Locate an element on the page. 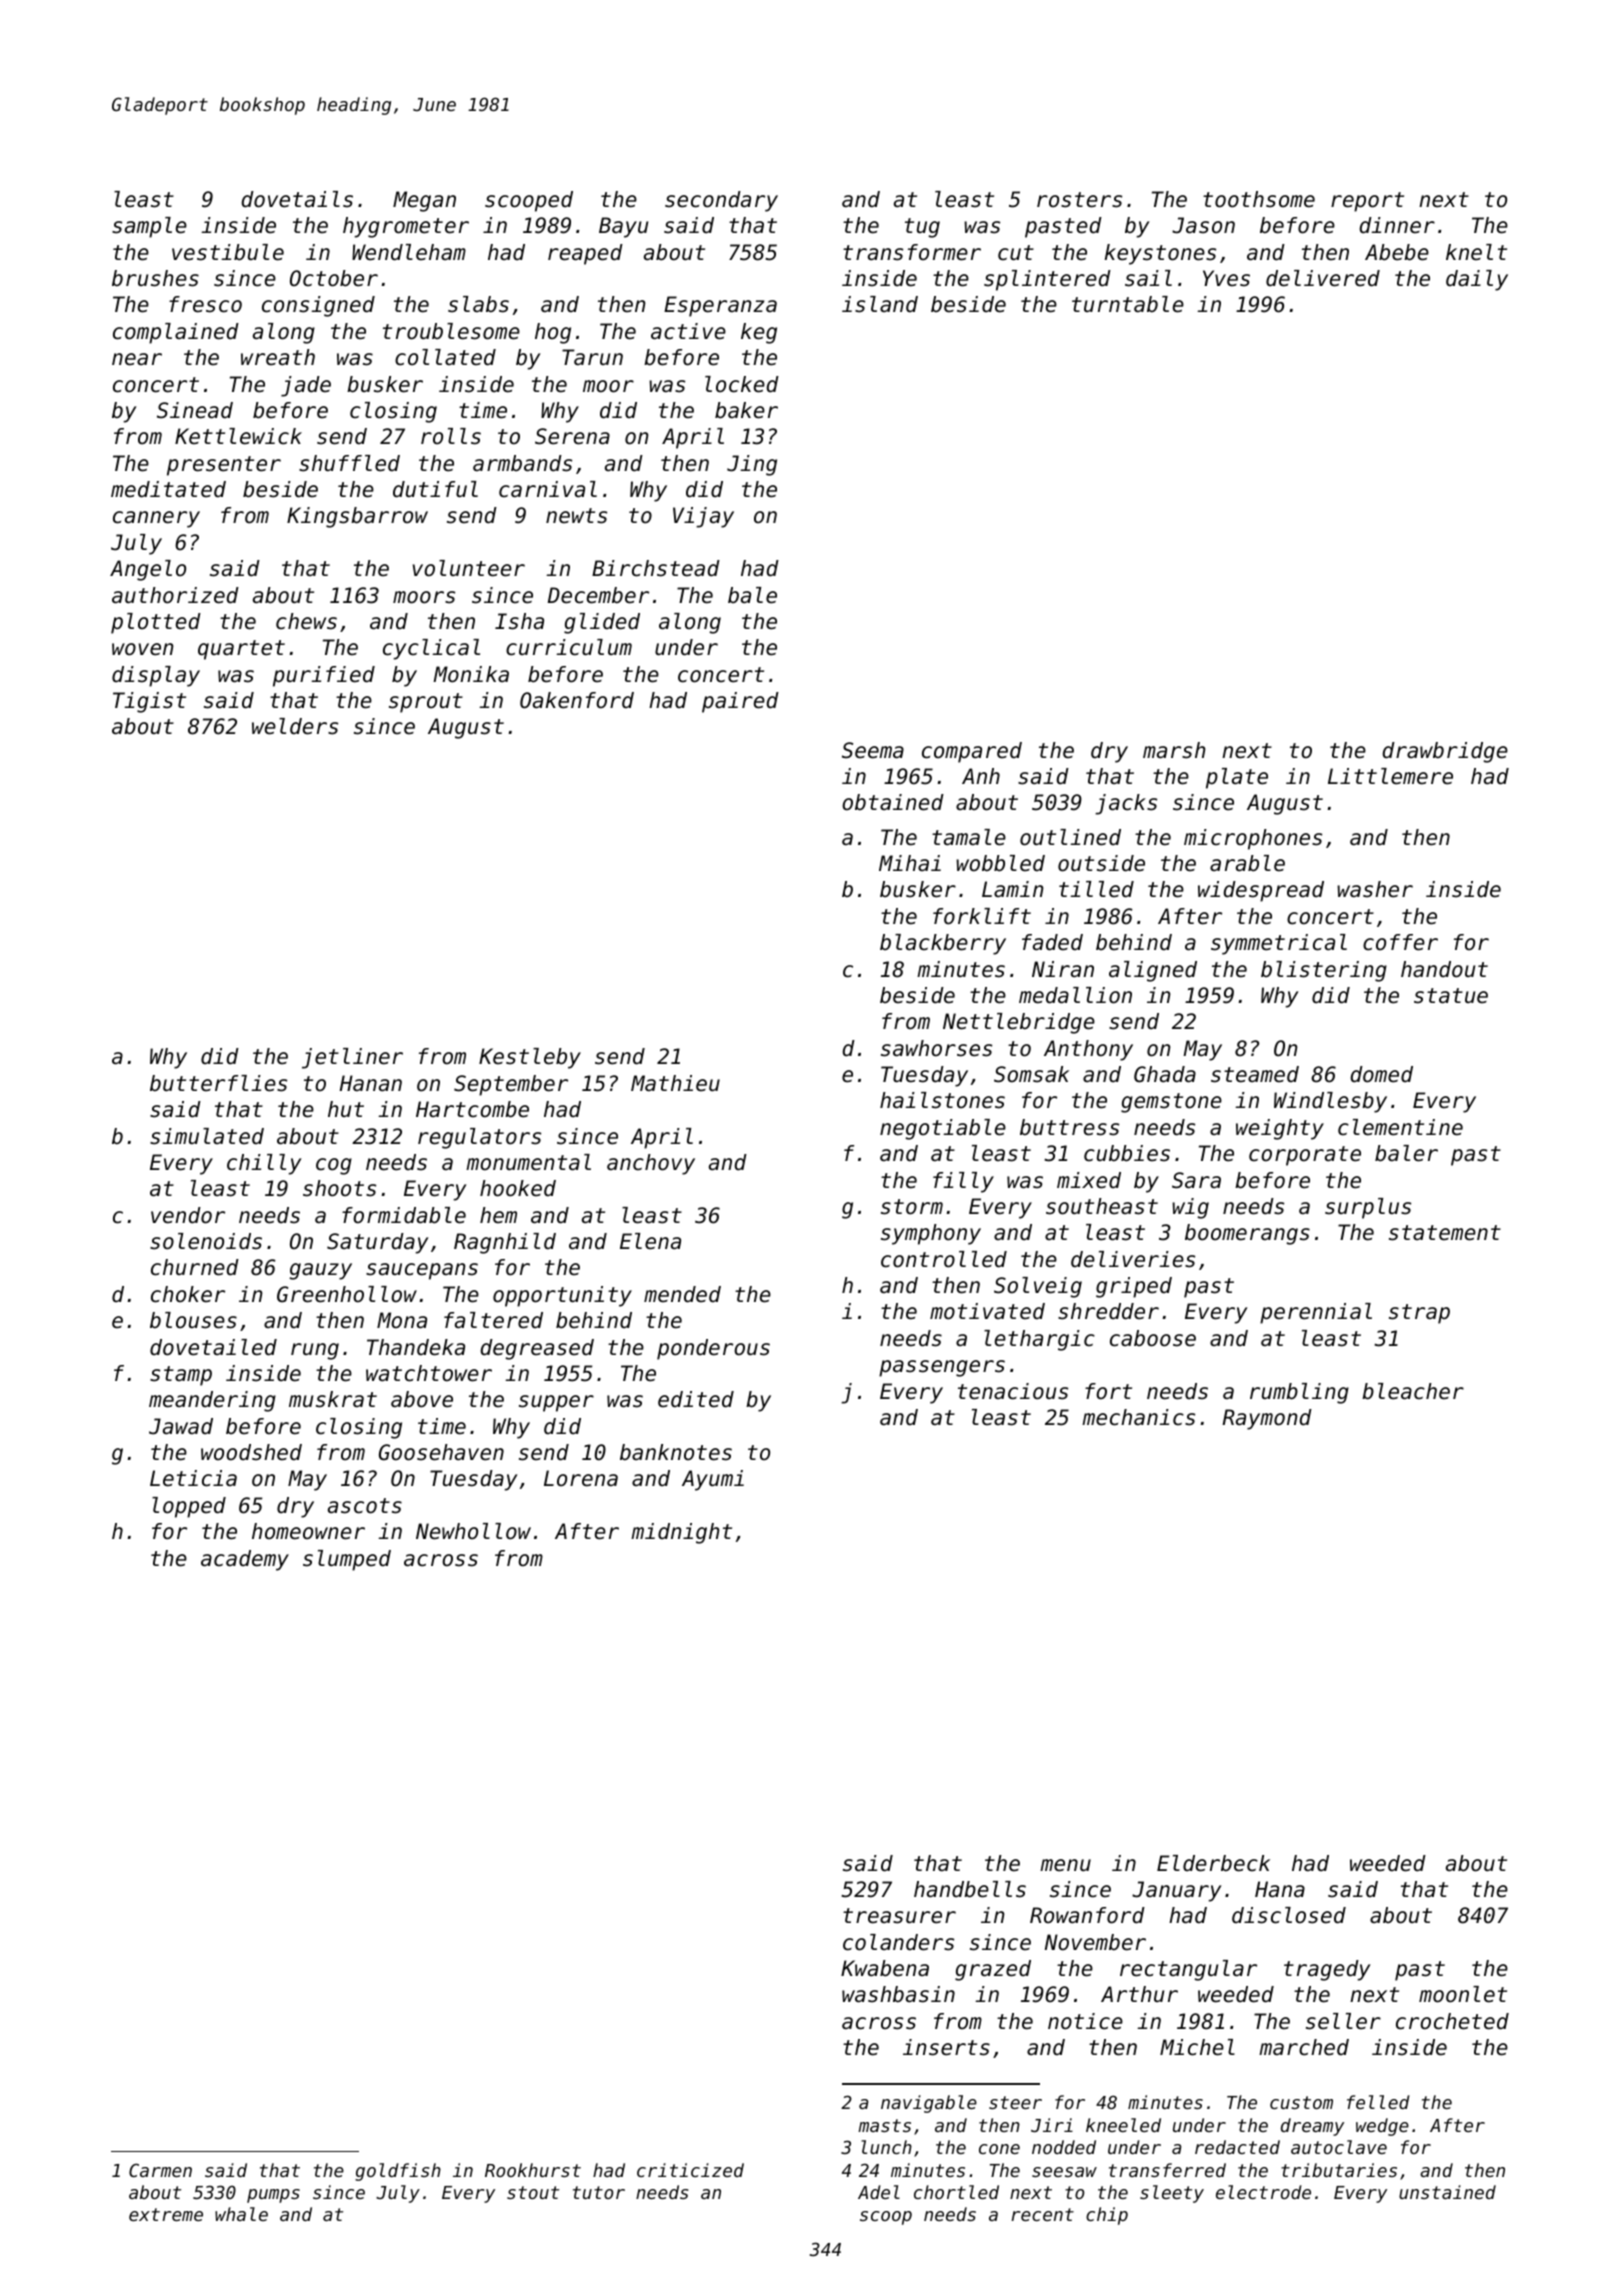 The width and height of the image is (1620, 2292). Tigist is located at coordinates (149, 702).
